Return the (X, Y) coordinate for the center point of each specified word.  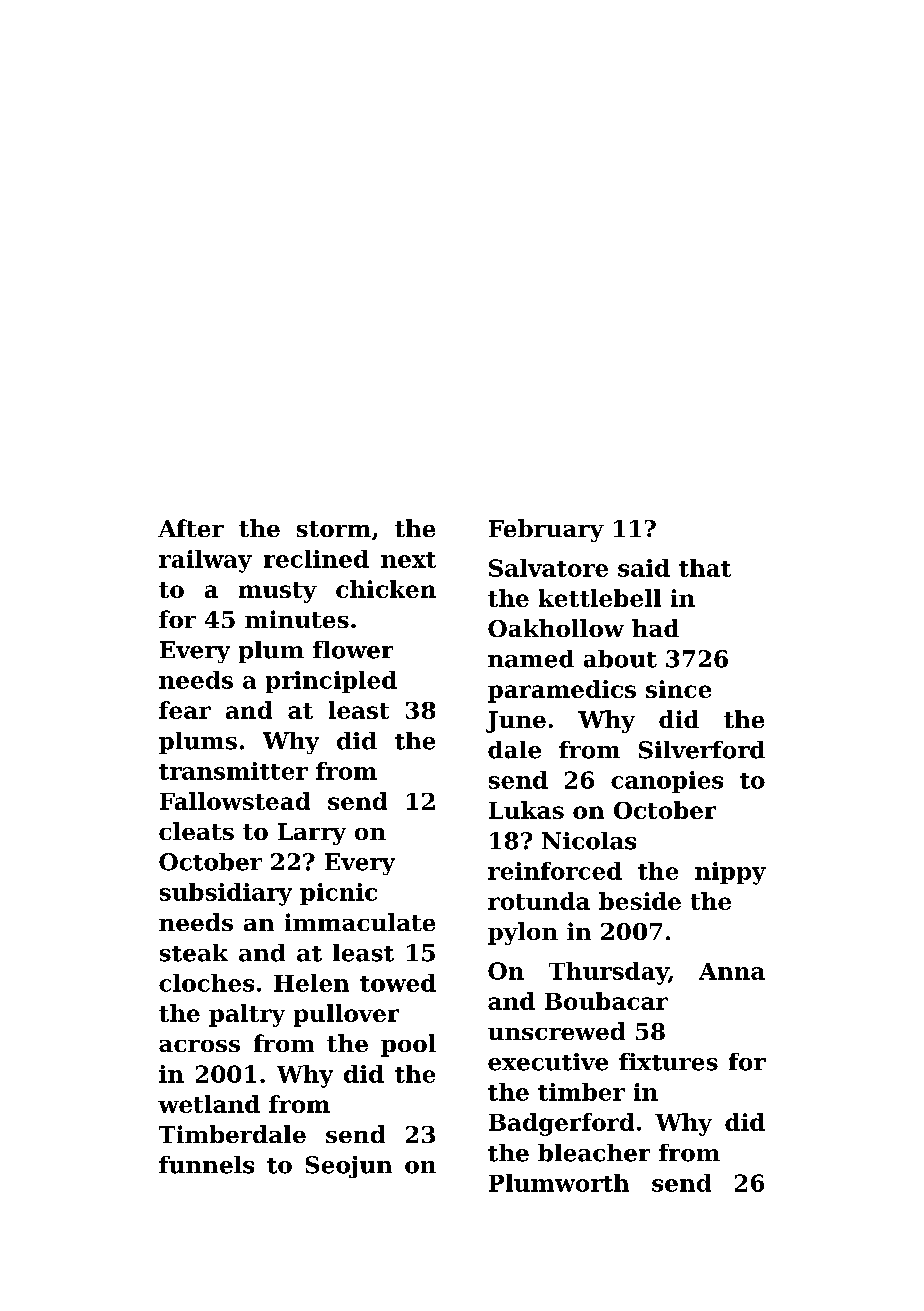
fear (185, 710)
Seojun (349, 1167)
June (516, 722)
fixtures (668, 1062)
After (191, 528)
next (408, 560)
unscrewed (556, 1031)
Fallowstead (235, 801)
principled (331, 682)
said (644, 568)
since (678, 689)
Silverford (702, 750)
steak (194, 953)
